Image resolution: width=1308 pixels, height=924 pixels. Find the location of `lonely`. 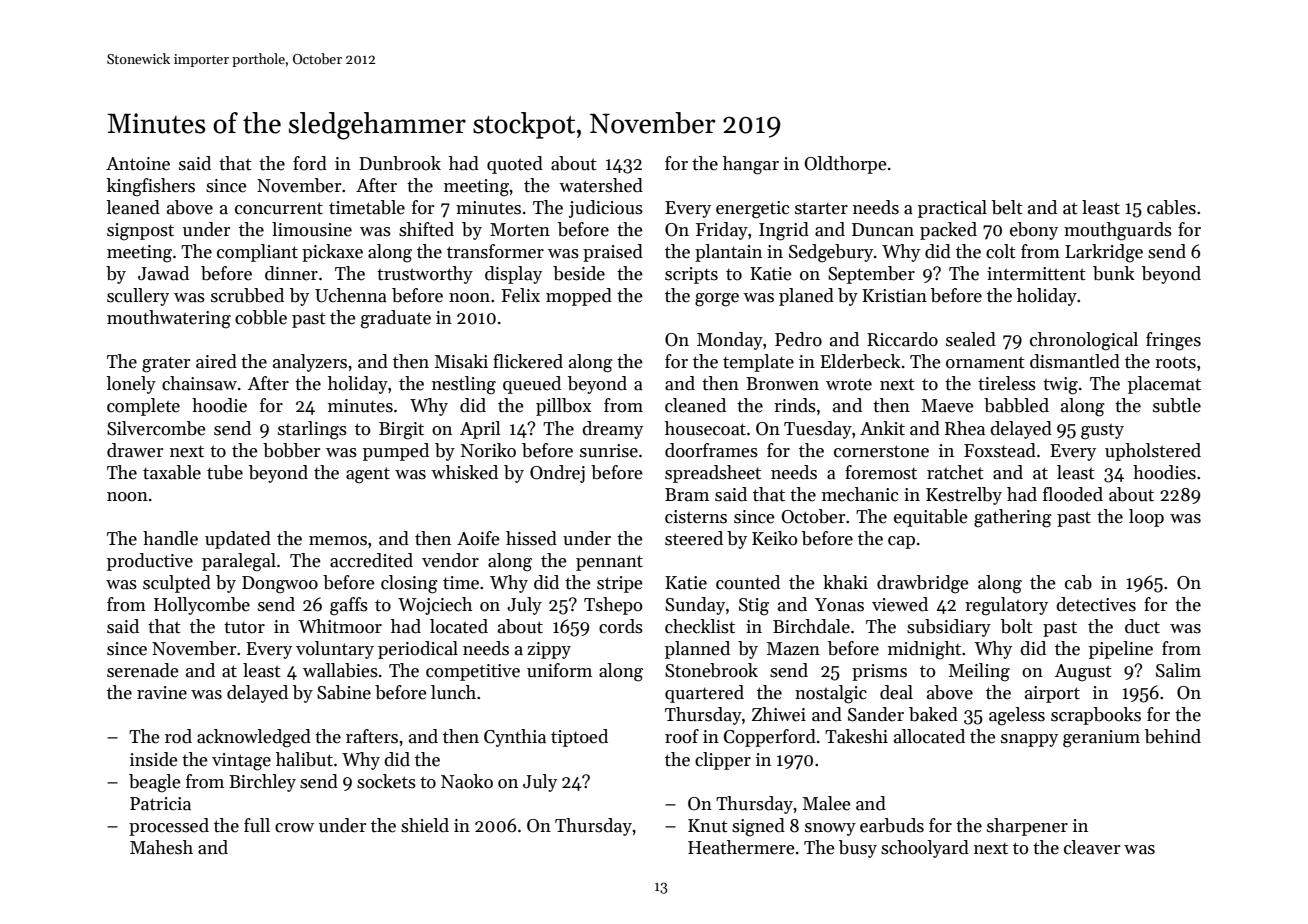

lonely is located at coordinates (131, 385).
